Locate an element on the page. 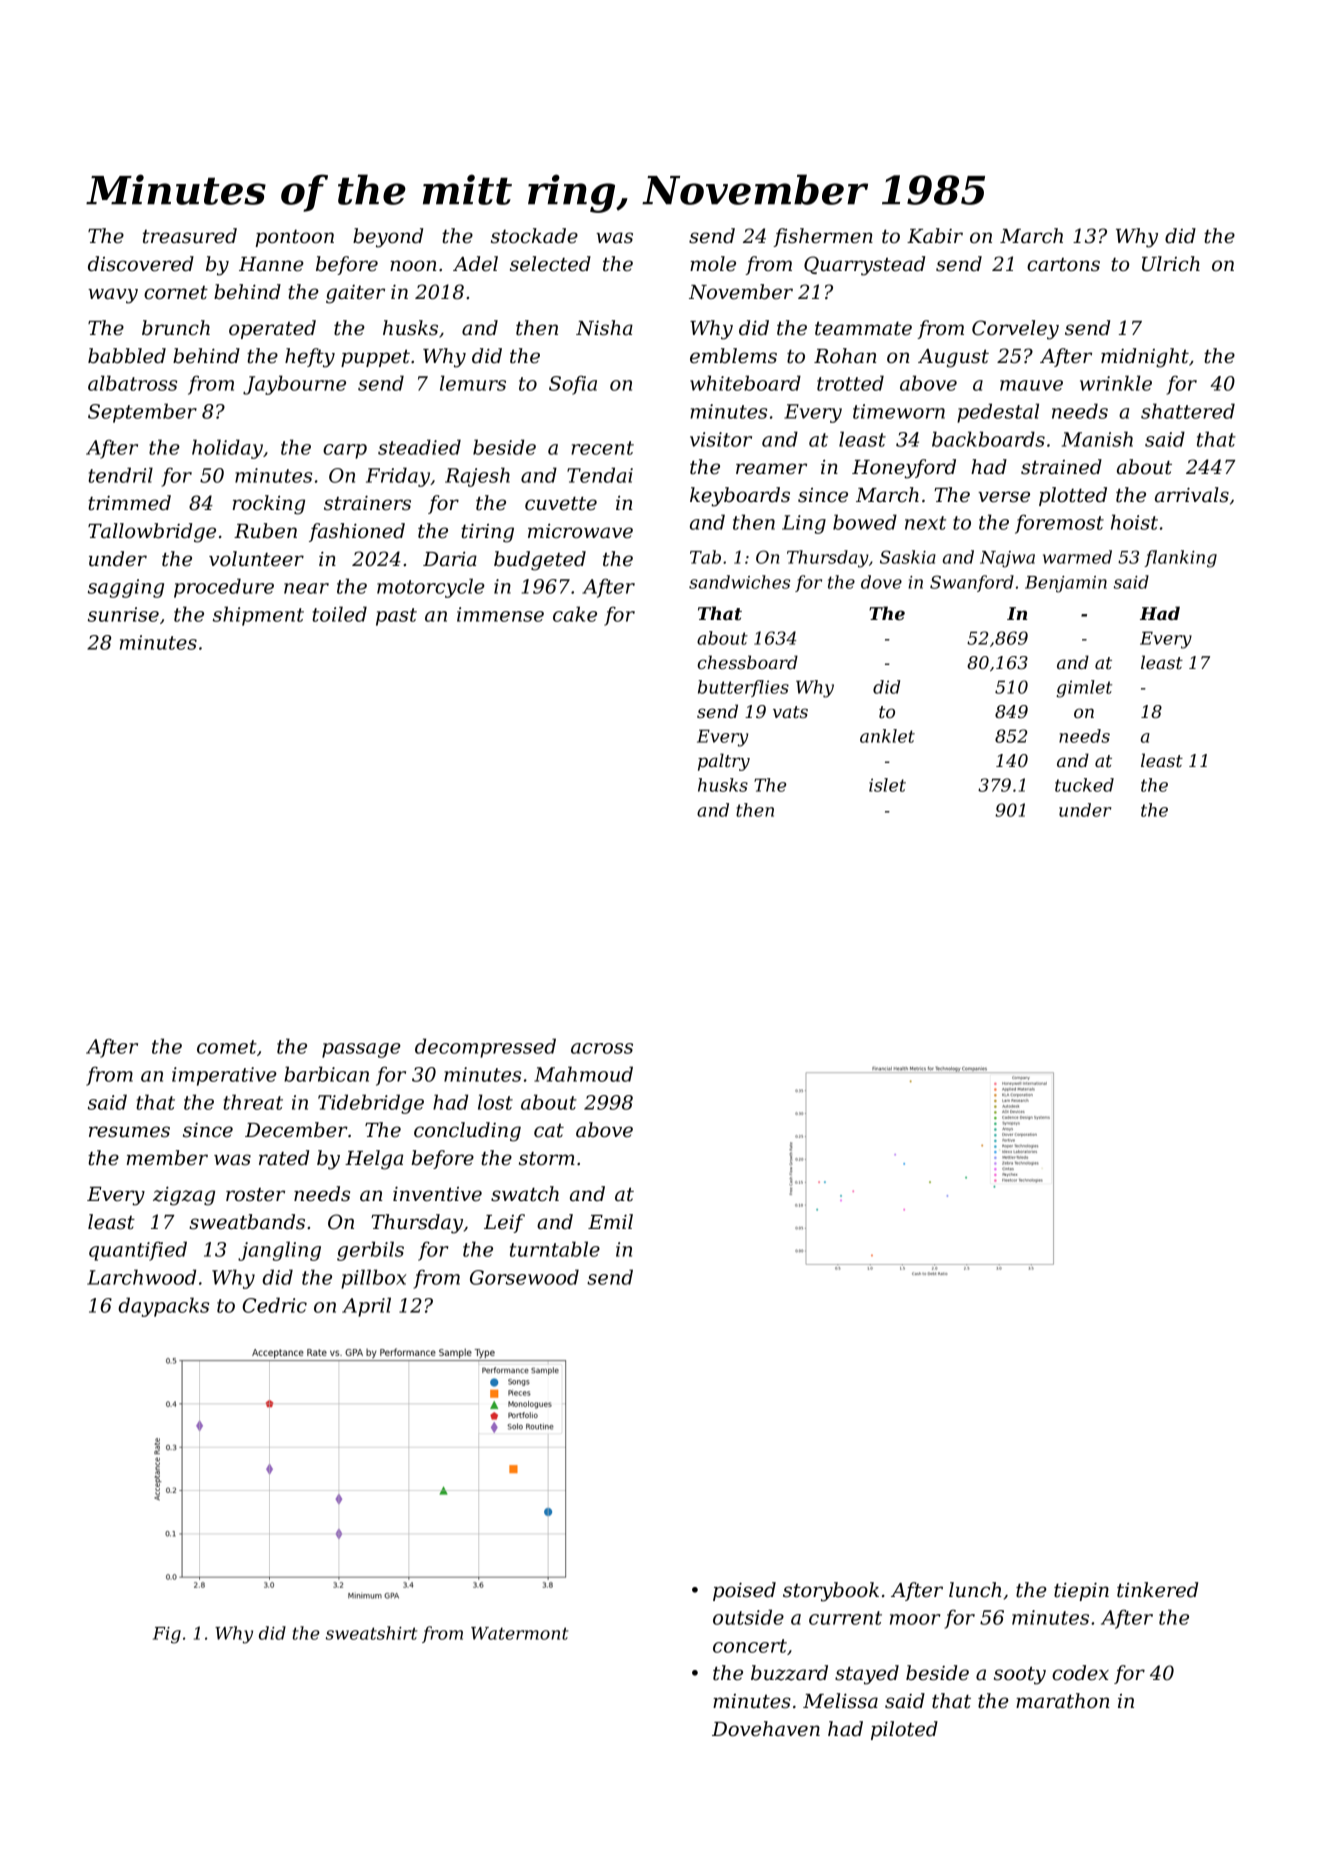 Image resolution: width=1323 pixels, height=1872 pixels. sagging is located at coordinates (126, 588).
